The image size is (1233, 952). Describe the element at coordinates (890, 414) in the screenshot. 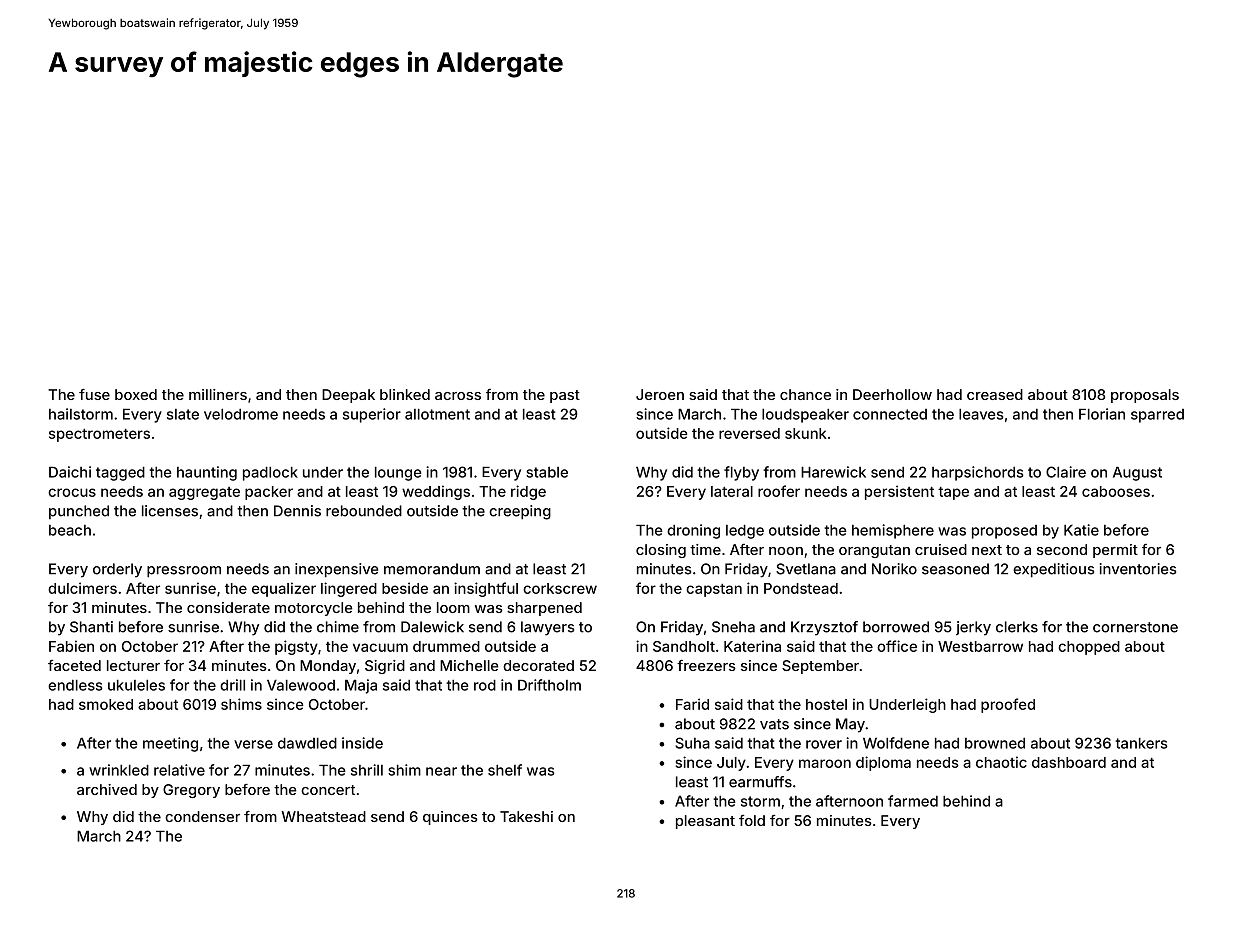

I see `connected` at that location.
